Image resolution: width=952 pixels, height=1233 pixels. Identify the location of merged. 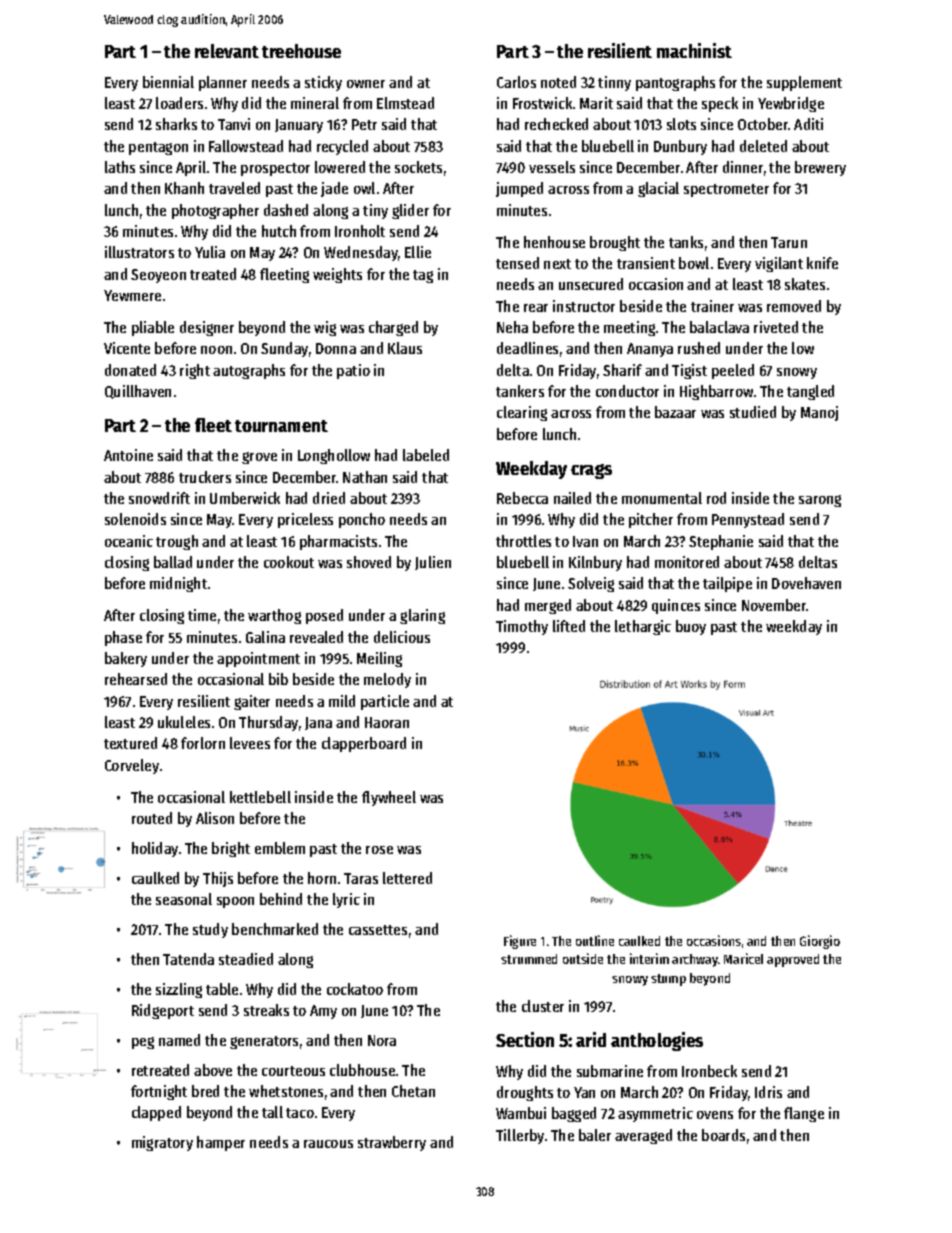
(548, 606).
